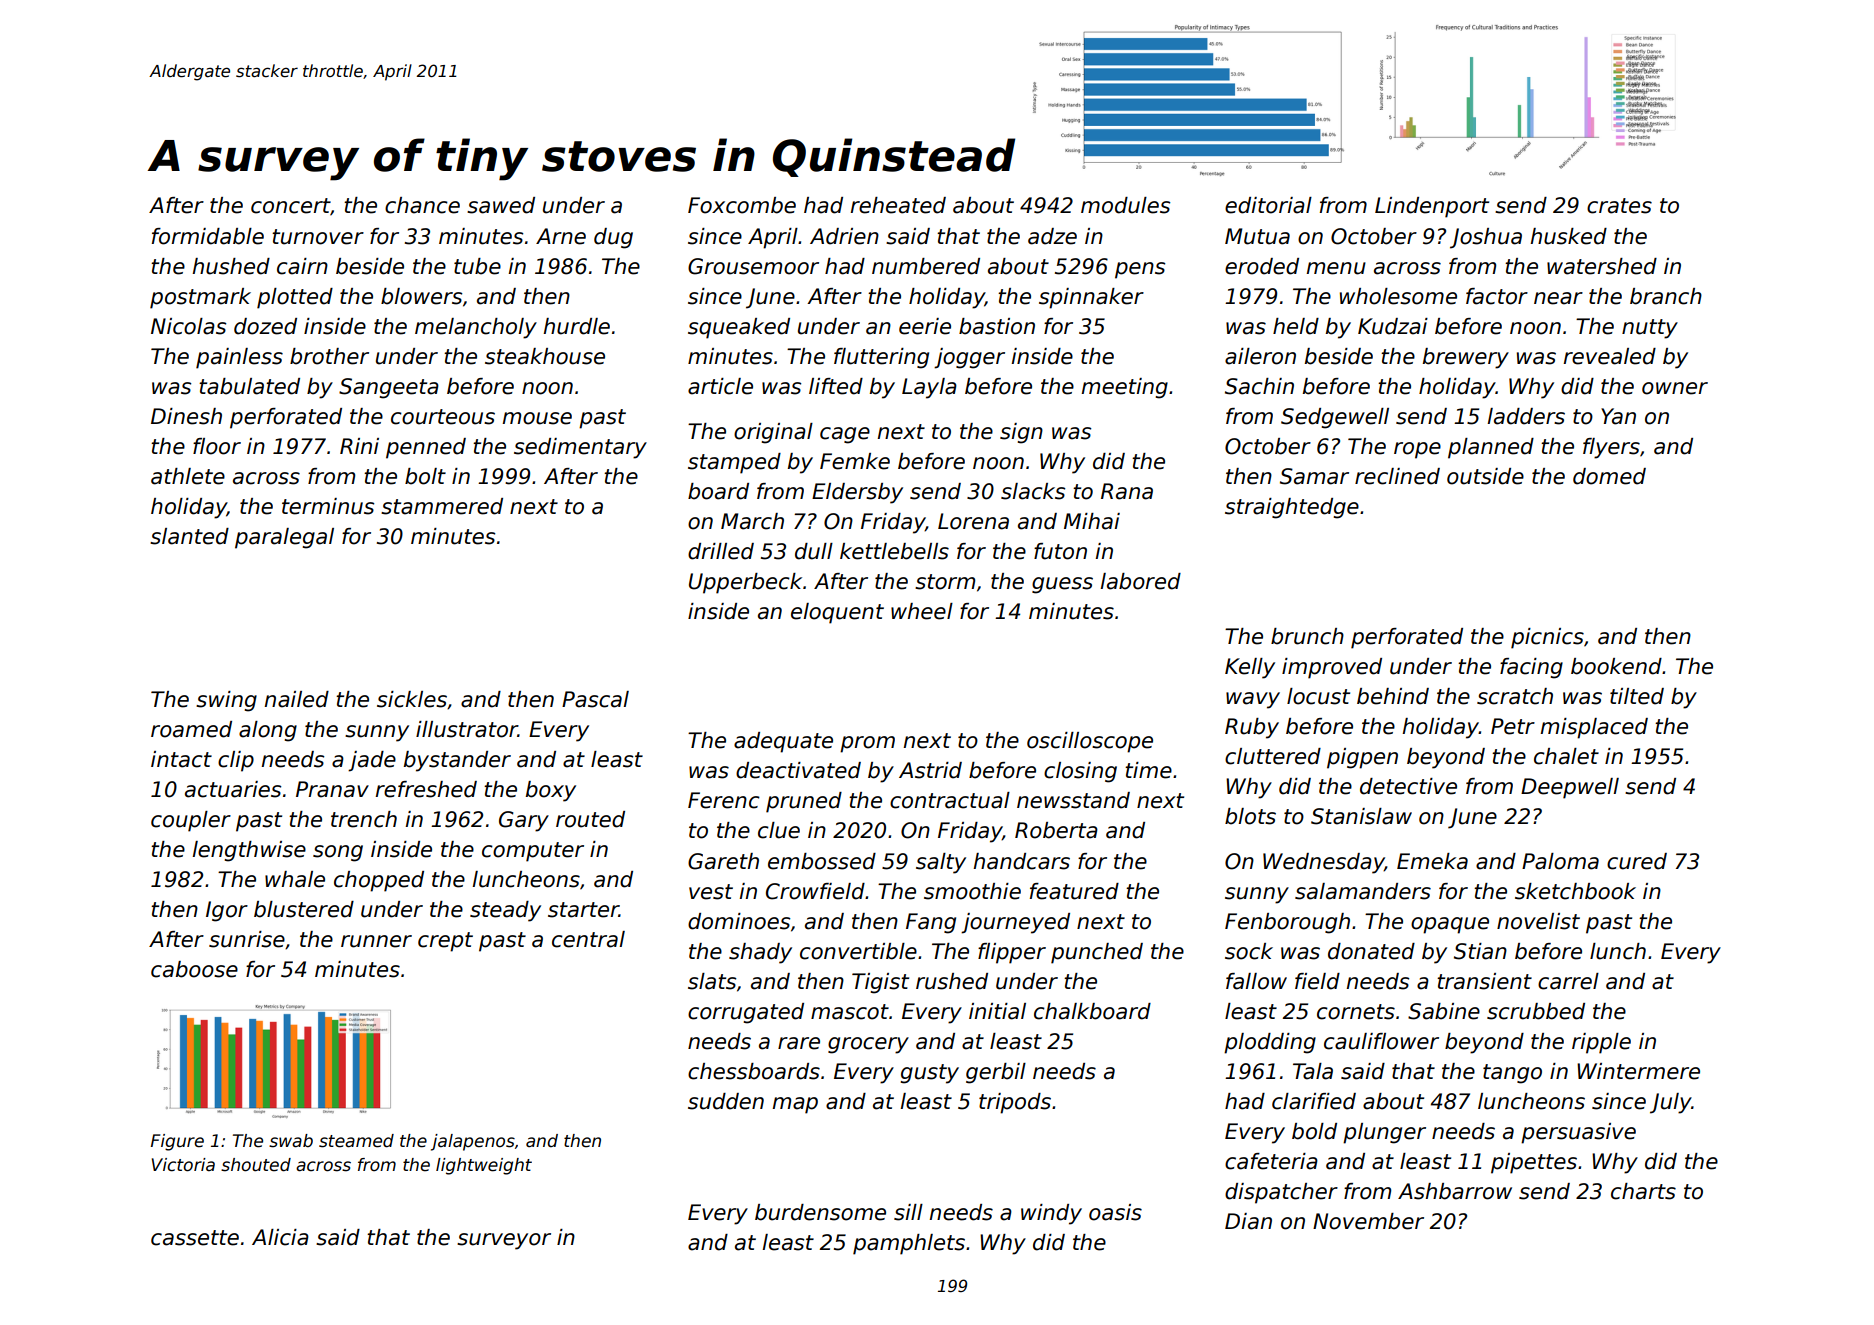 The image size is (1874, 1325). I want to click on concert, so click(291, 207).
